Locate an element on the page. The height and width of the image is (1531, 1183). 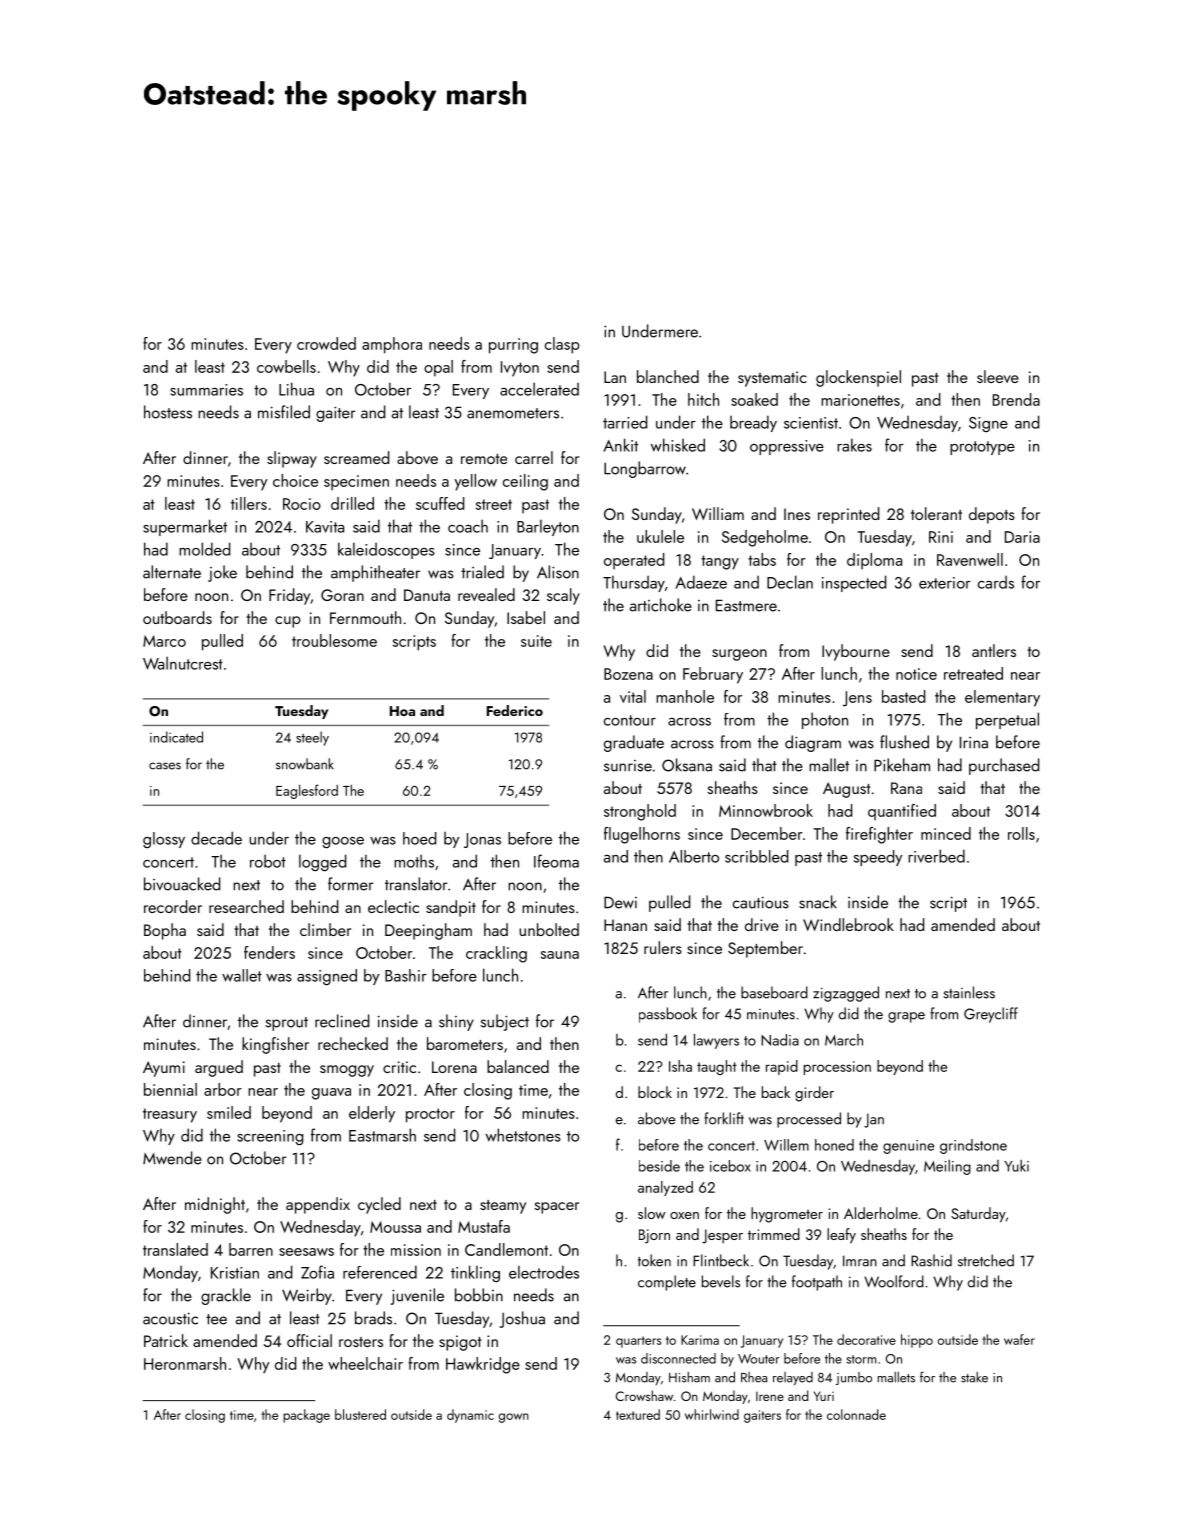
Bozena is located at coordinates (628, 674).
